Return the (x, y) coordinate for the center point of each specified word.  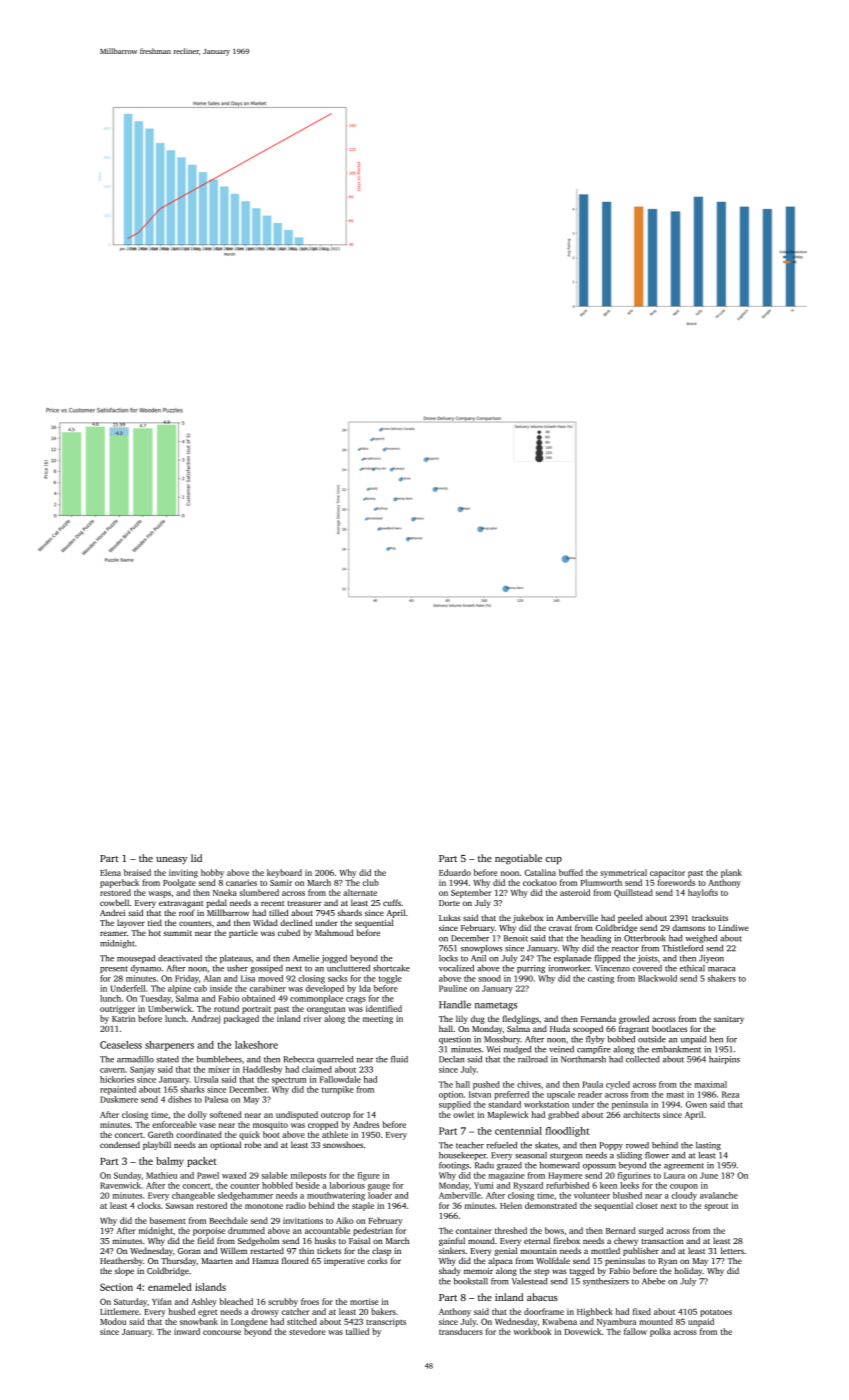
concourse (222, 1332)
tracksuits (710, 917)
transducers (461, 1331)
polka (660, 1332)
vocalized (456, 968)
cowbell (114, 902)
